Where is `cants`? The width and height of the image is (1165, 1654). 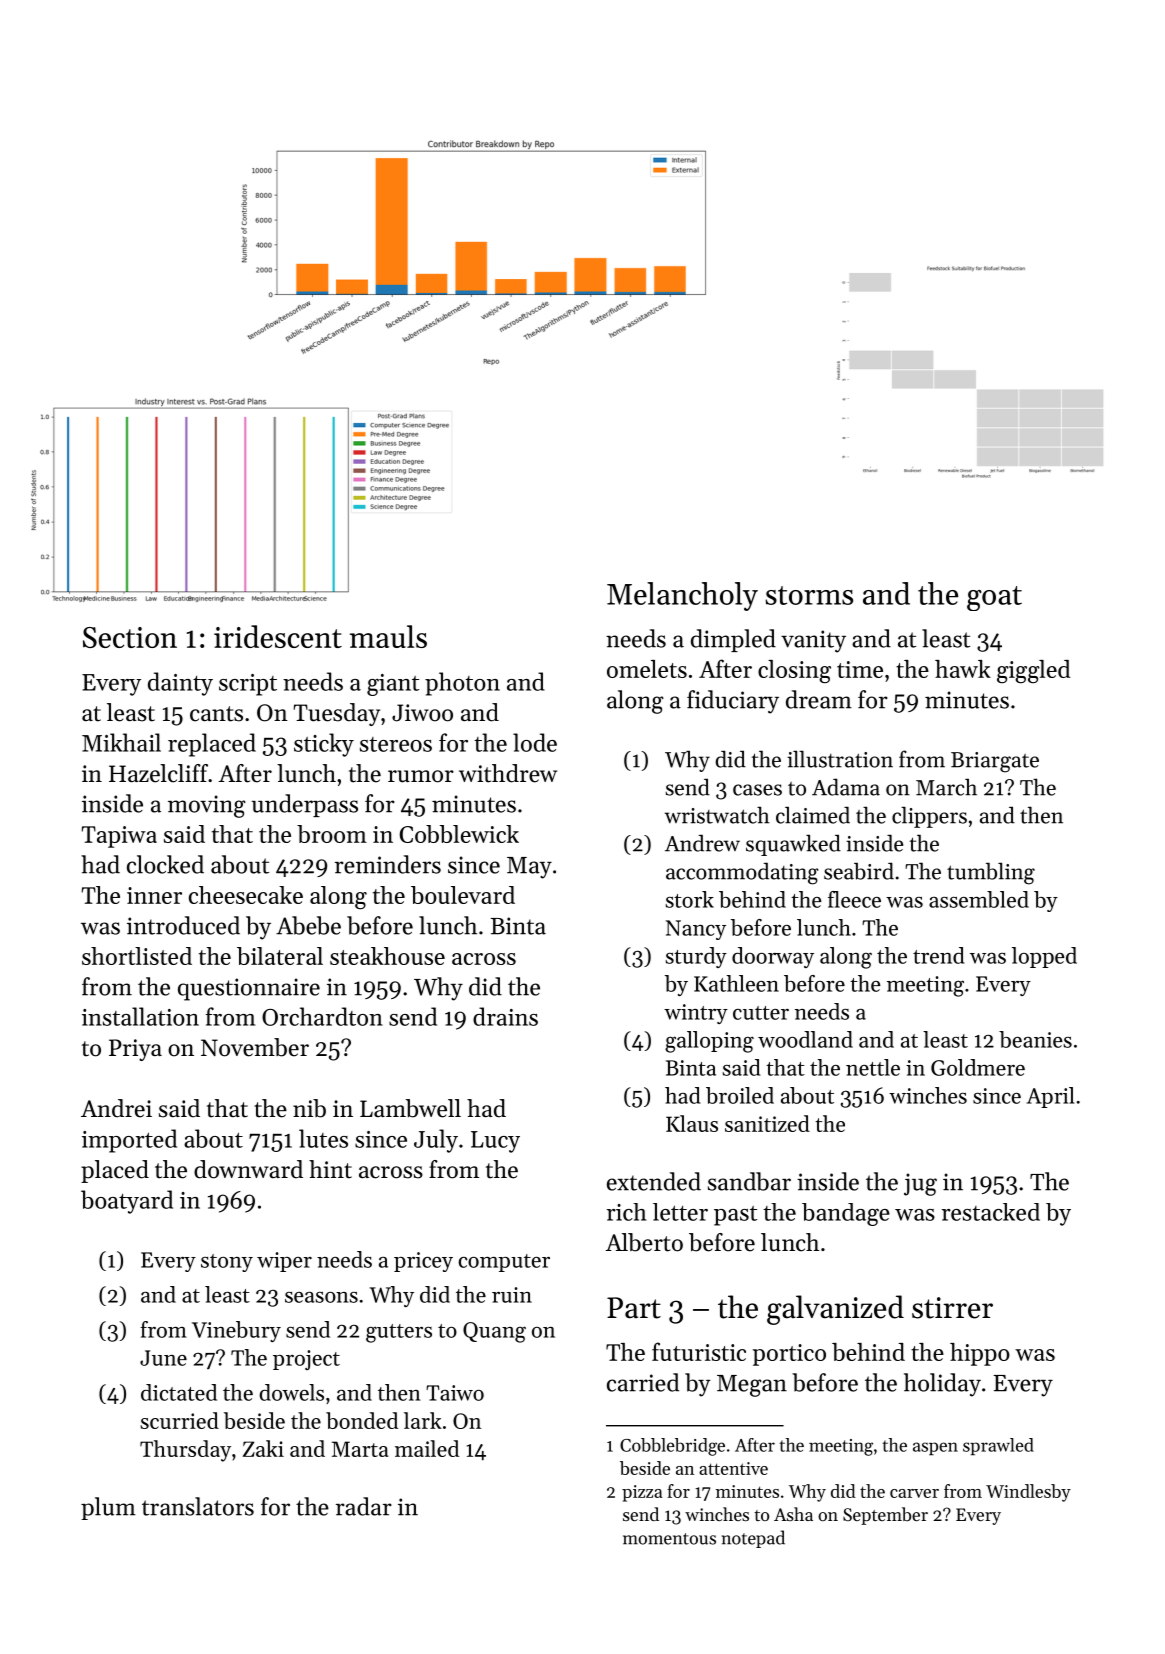 cants is located at coordinates (216, 714).
